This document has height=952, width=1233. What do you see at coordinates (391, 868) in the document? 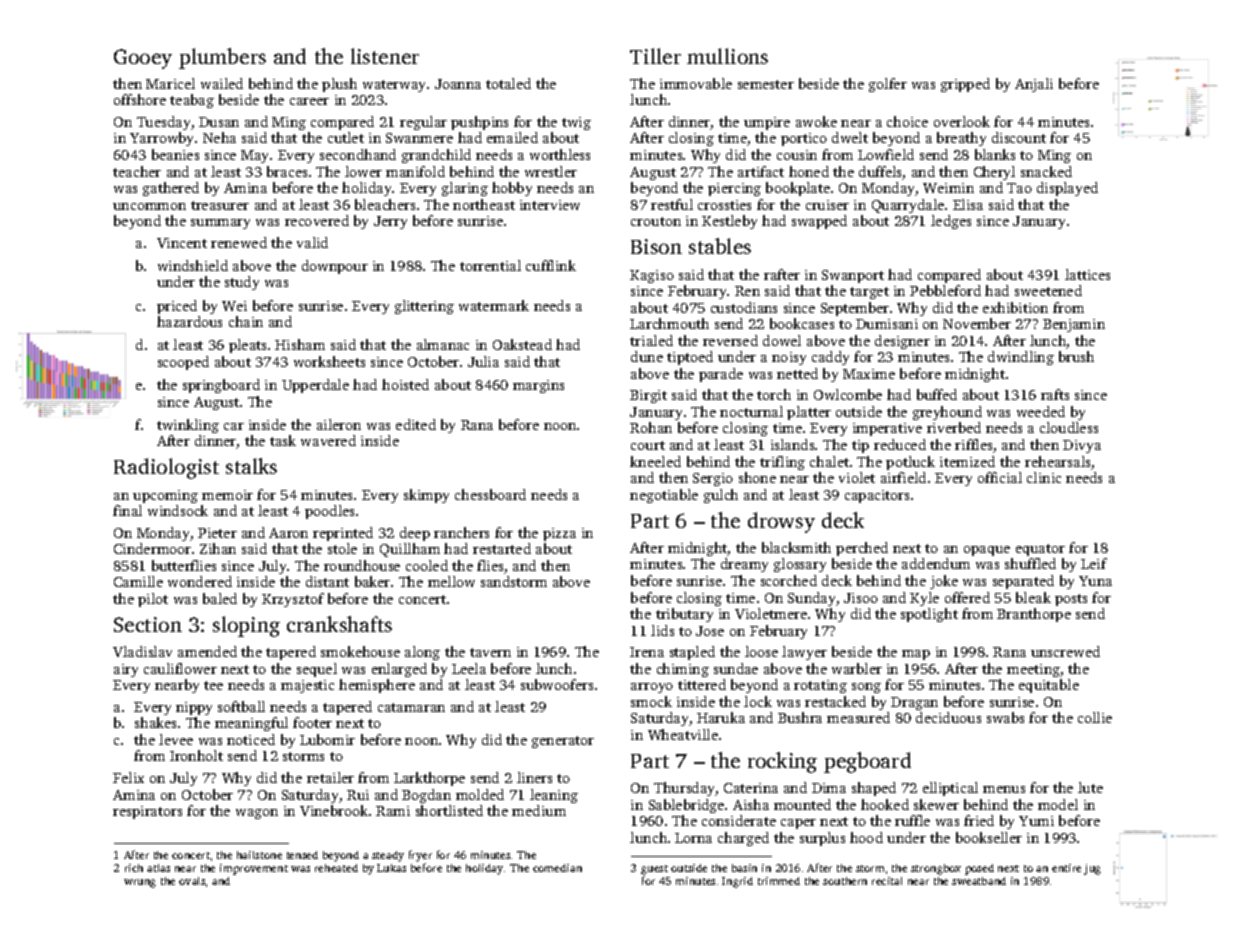
I see `Lukas` at bounding box center [391, 868].
